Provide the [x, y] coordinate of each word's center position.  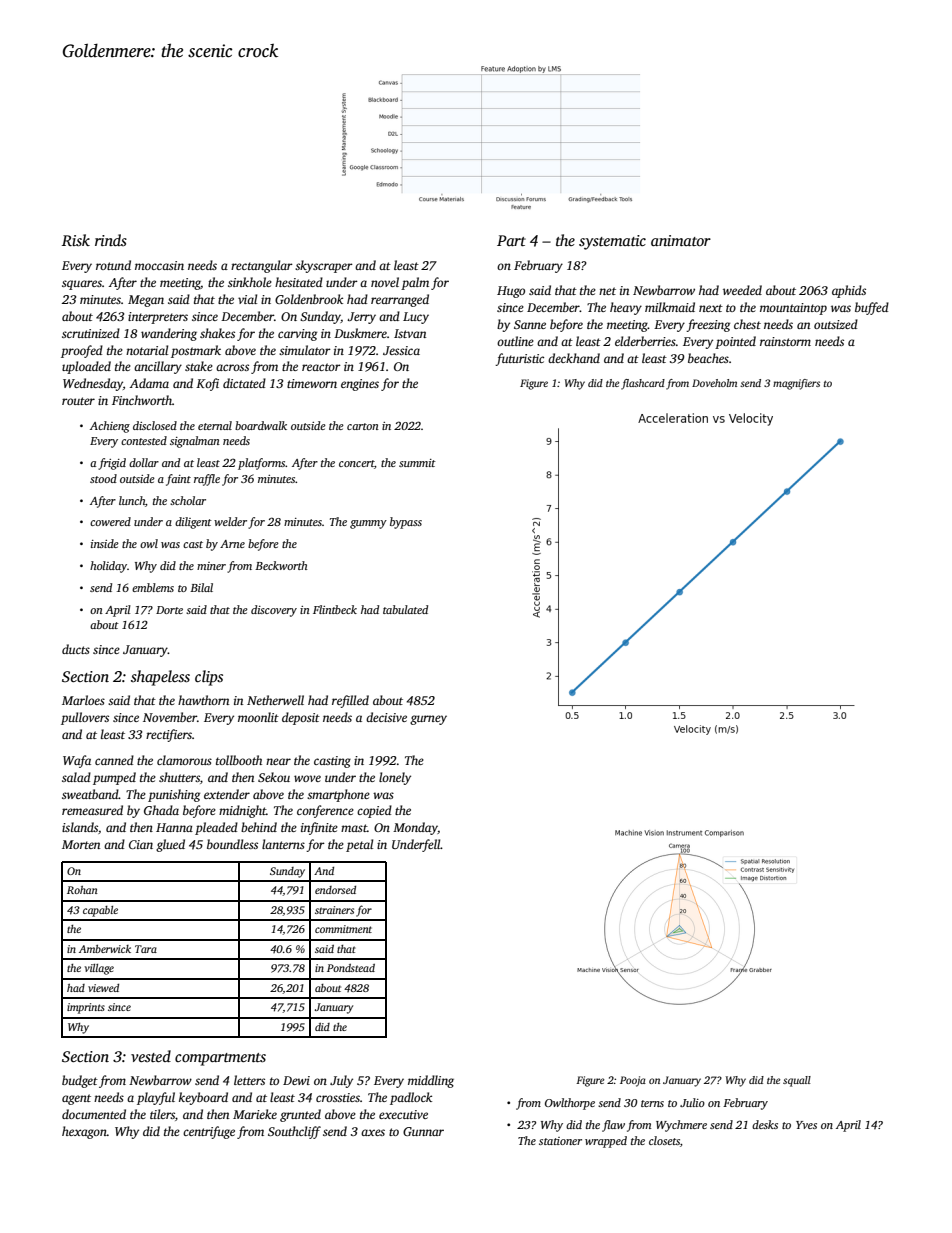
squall [797, 1081]
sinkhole [250, 282]
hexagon [84, 1132]
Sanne [530, 324]
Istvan [410, 333]
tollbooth [239, 760]
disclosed [155, 425]
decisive [386, 717]
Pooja [633, 1081]
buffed [872, 308]
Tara [146, 949]
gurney [428, 720]
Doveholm [714, 383]
